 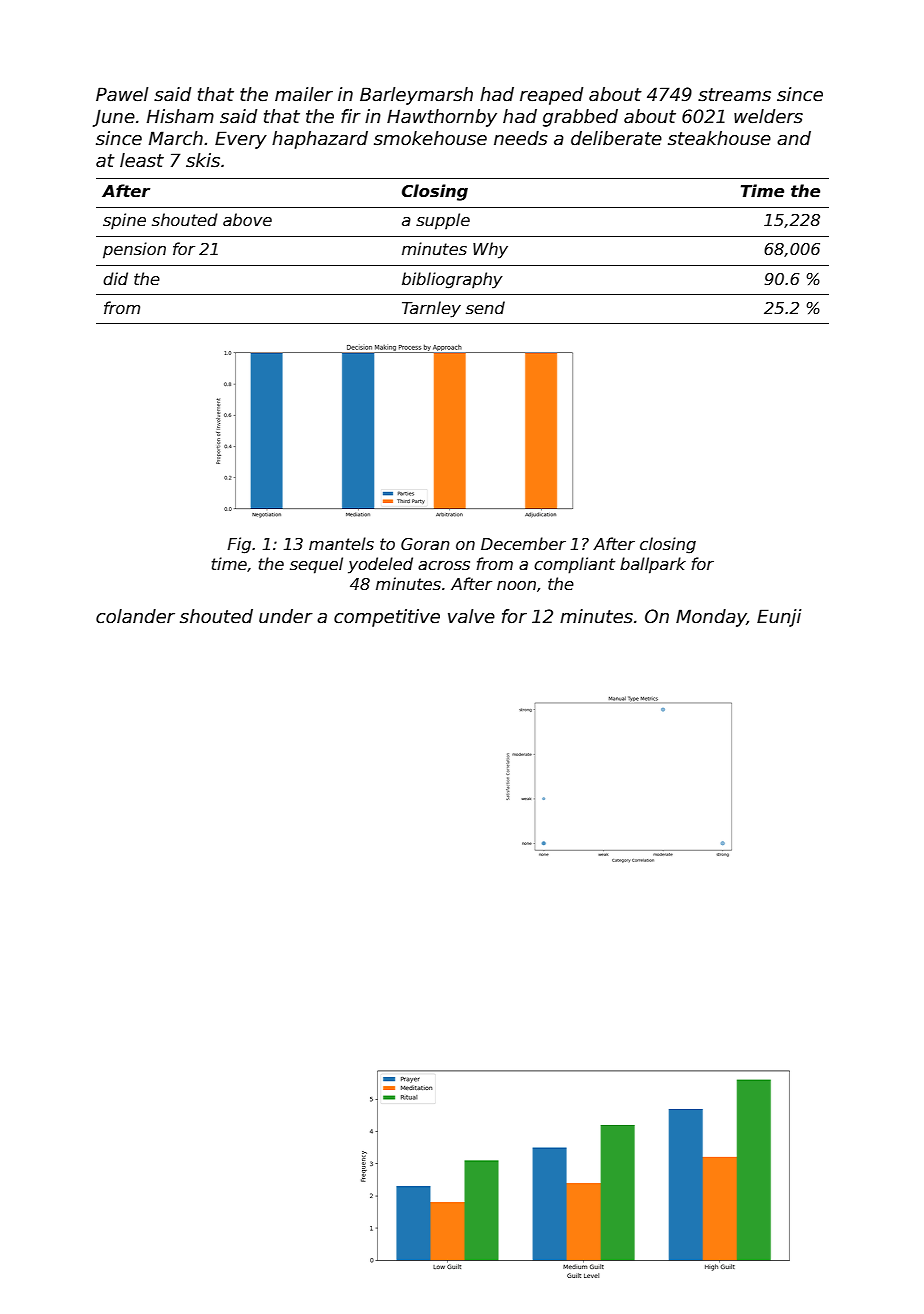 I want to click on Barleymarsh, so click(x=416, y=96).
